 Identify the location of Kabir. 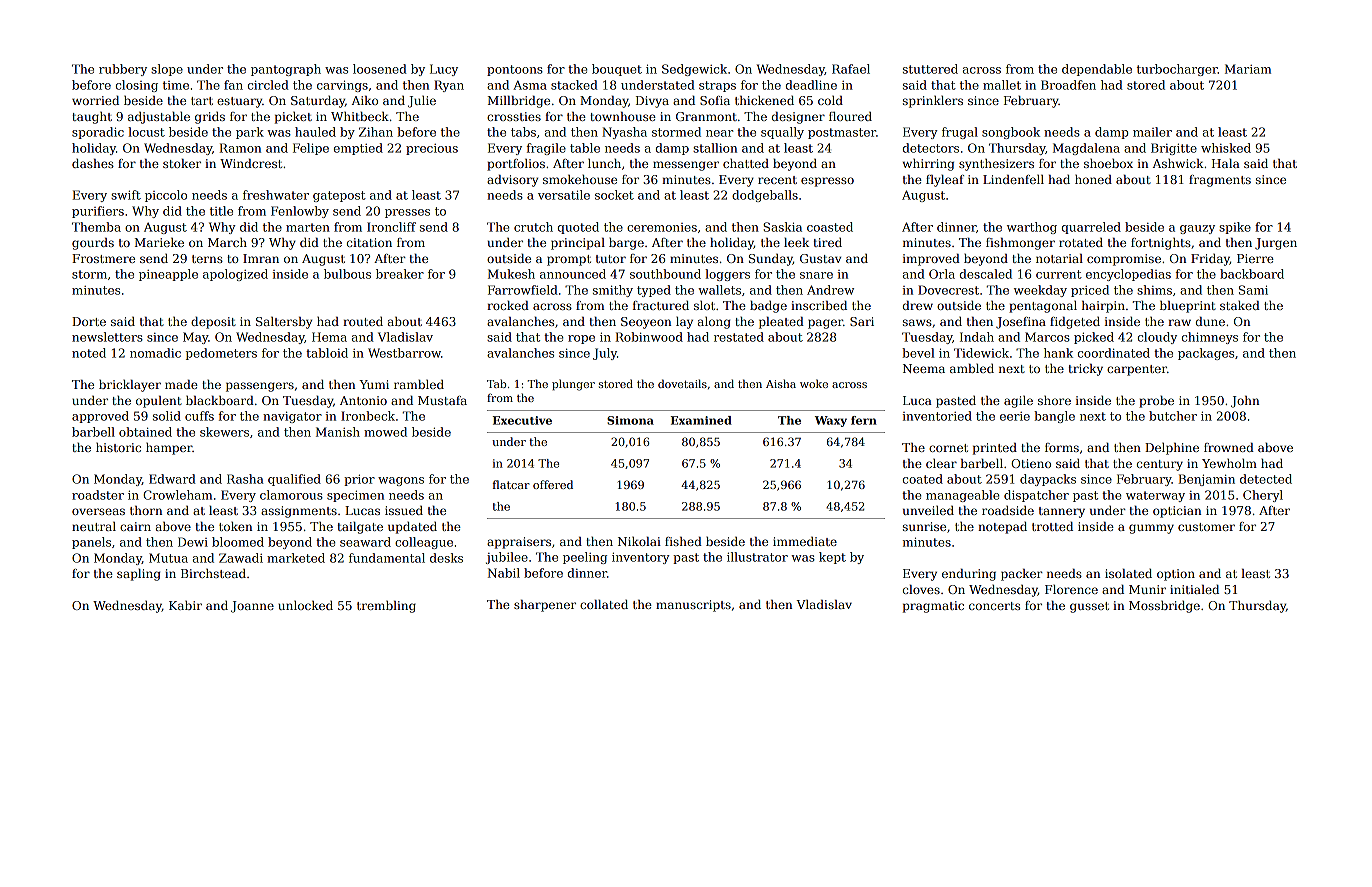
(185, 605).
